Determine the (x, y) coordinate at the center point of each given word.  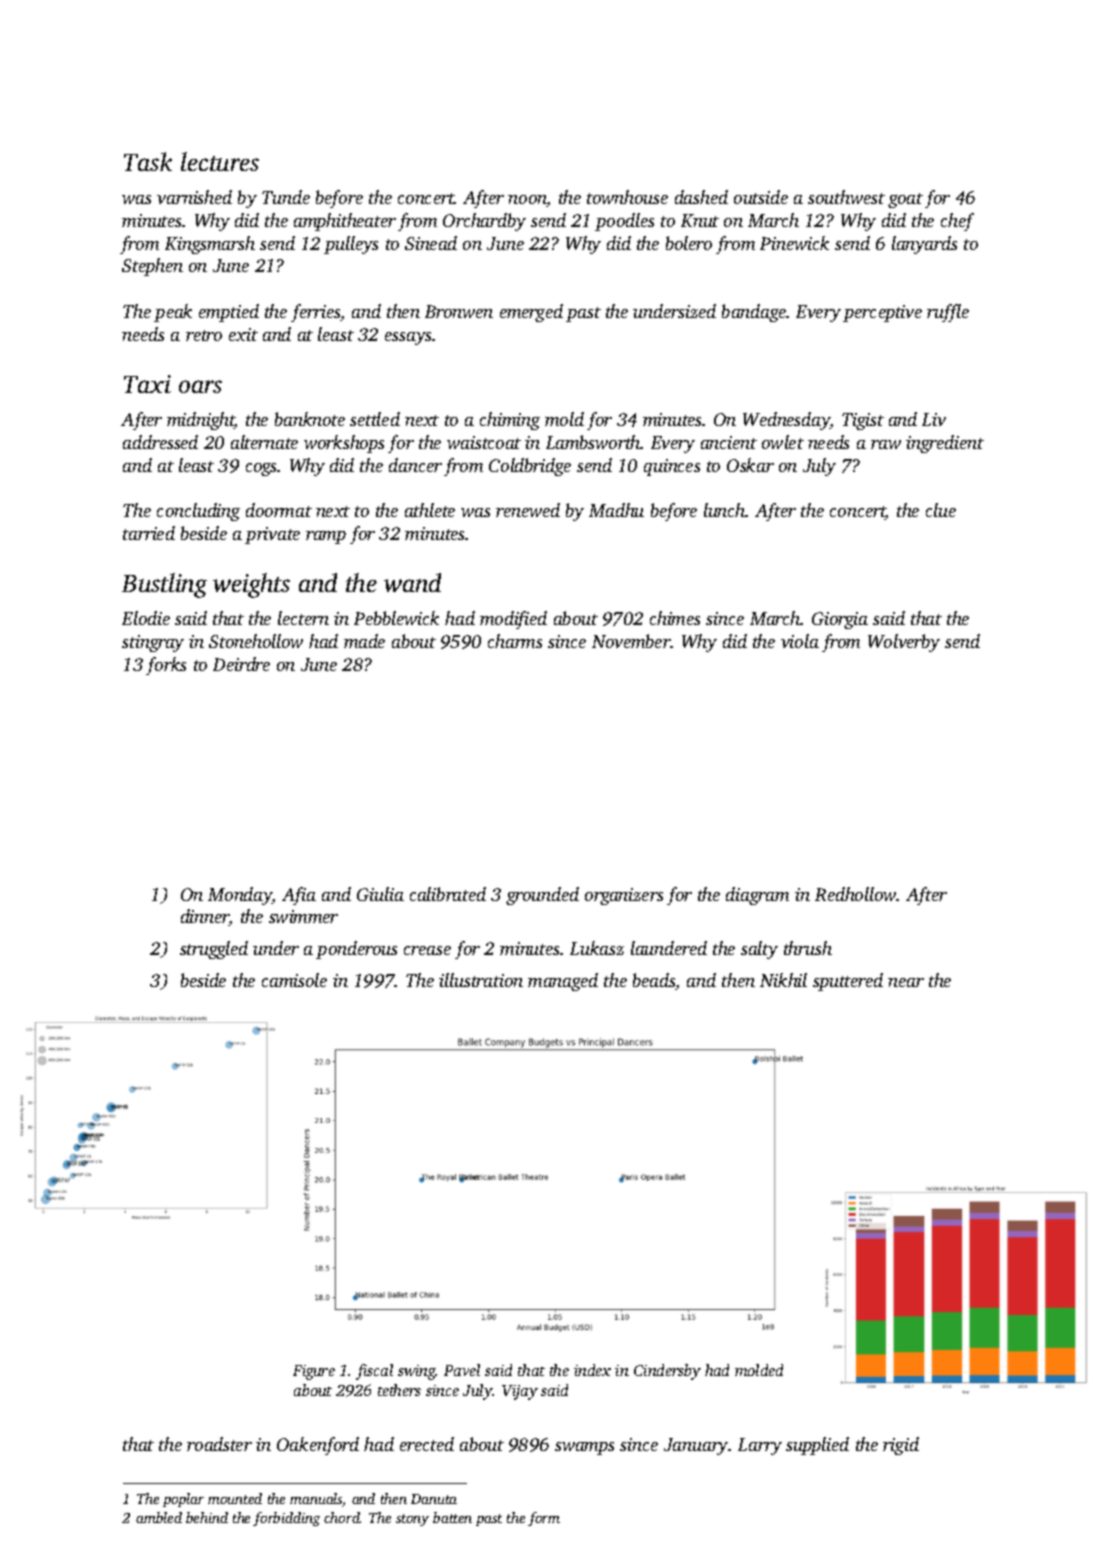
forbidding (286, 1519)
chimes (675, 618)
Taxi (147, 384)
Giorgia (840, 620)
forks (166, 666)
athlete (430, 510)
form (544, 1519)
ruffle (948, 313)
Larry (760, 1446)
